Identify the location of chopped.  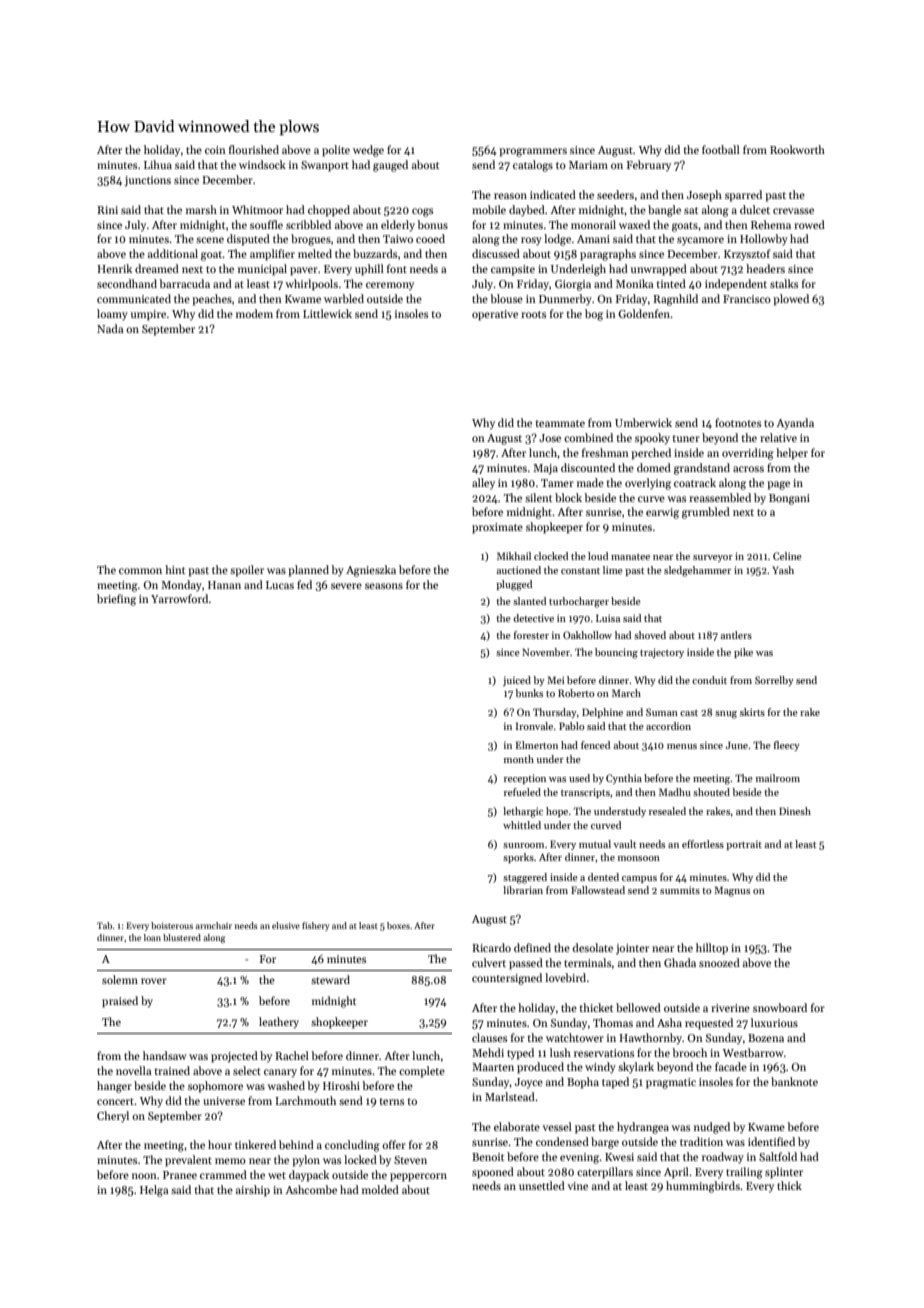
(329, 211).
